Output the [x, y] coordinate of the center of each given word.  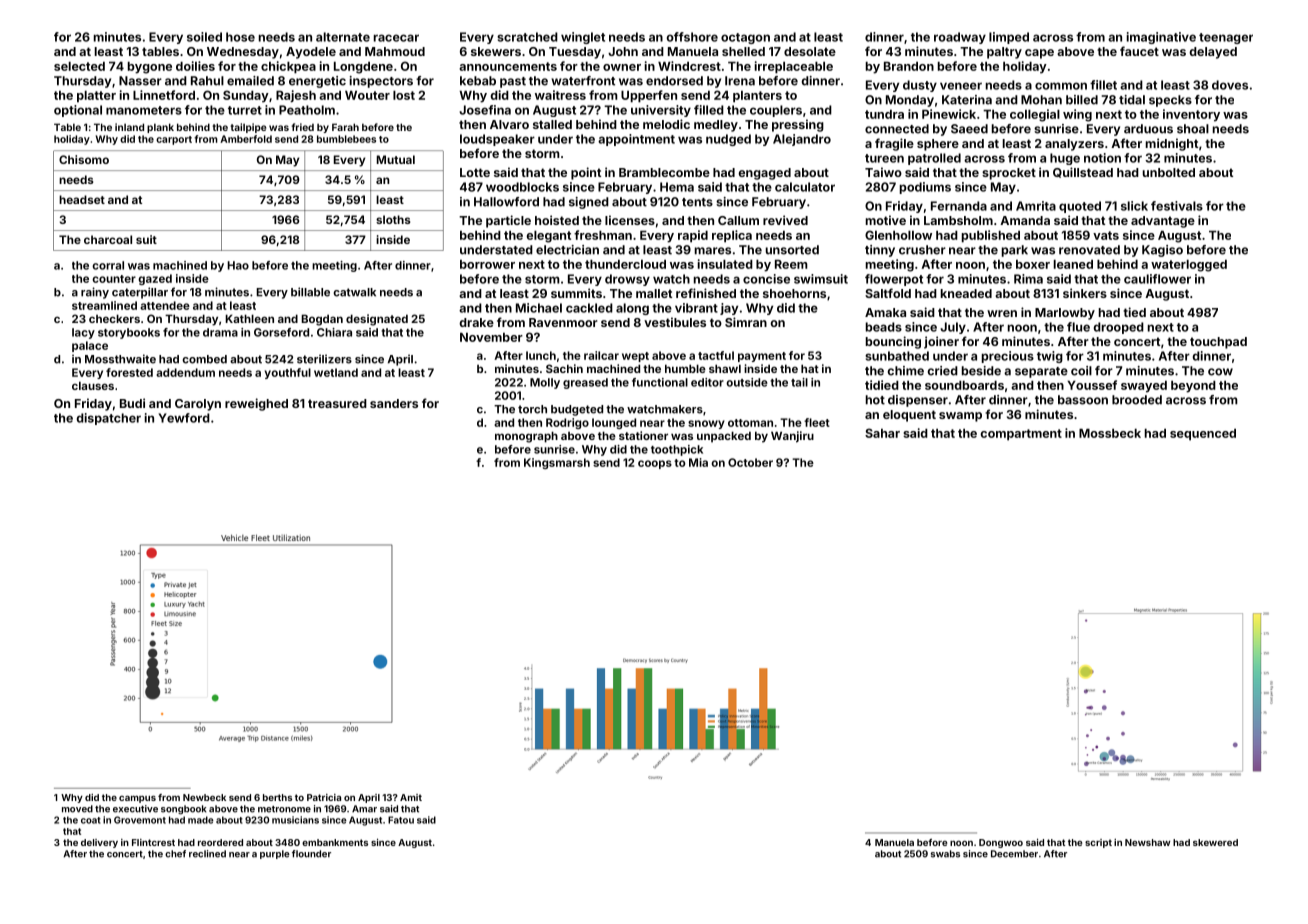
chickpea [288, 67]
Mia [698, 462]
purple [275, 854]
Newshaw [1147, 842]
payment [762, 357]
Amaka [885, 312]
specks [1170, 101]
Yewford [184, 418]
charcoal [108, 239]
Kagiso [1162, 251]
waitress [560, 95]
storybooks [129, 333]
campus [137, 799]
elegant [548, 237]
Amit [411, 797]
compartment [1021, 435]
